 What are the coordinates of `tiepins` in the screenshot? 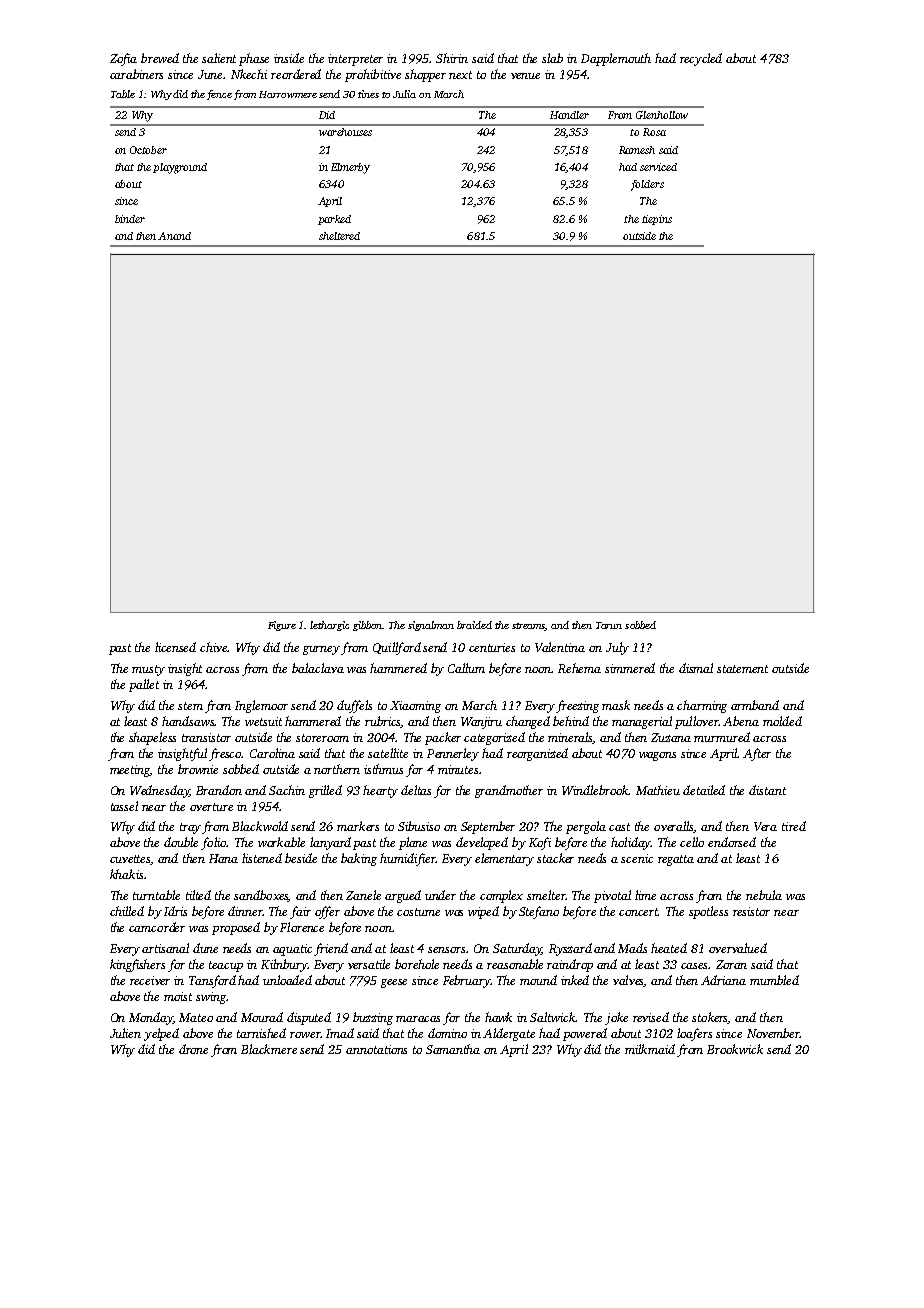 It's located at (657, 220).
